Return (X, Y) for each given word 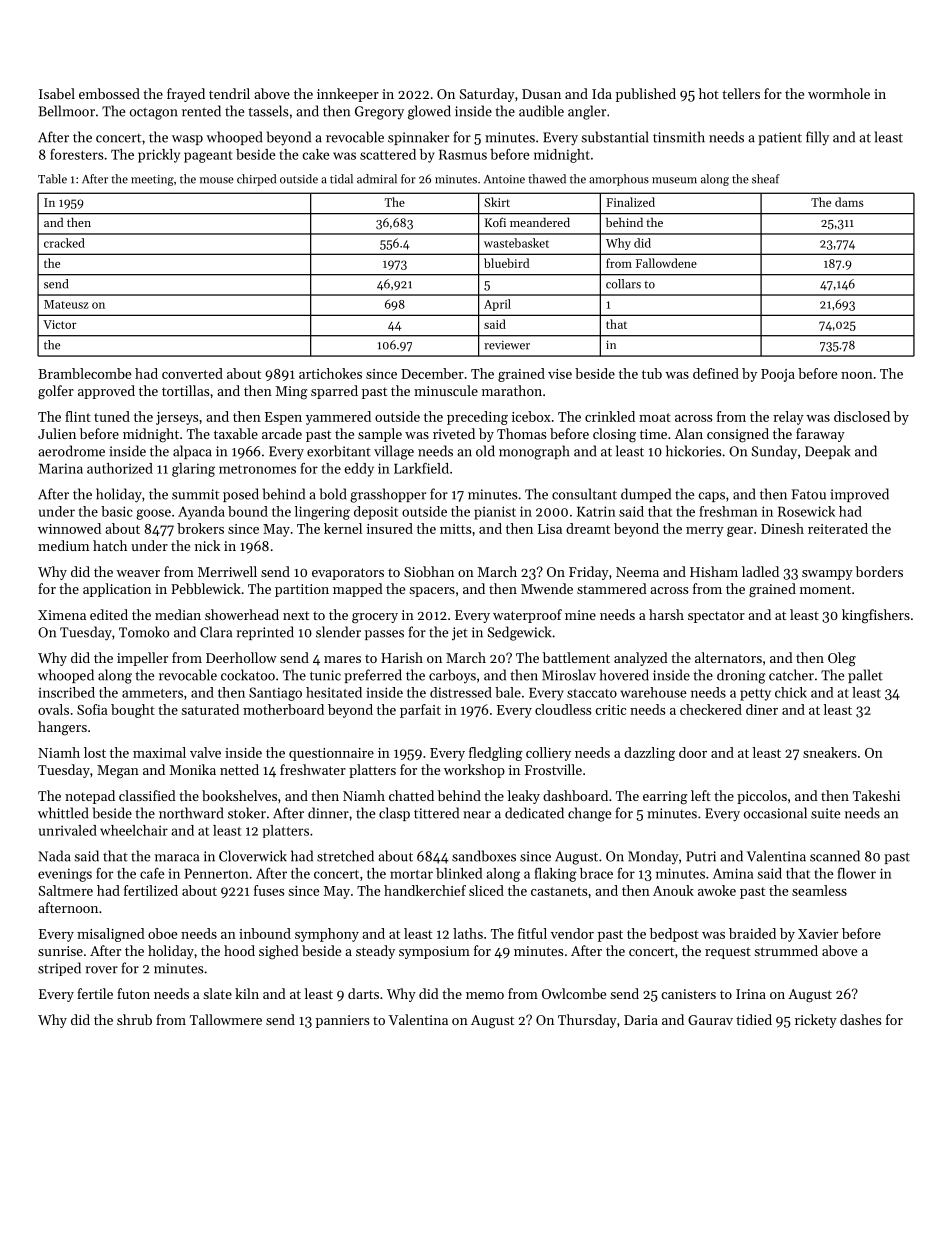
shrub (134, 1019)
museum (674, 180)
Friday (589, 573)
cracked (64, 243)
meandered (540, 222)
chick (791, 692)
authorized (120, 468)
